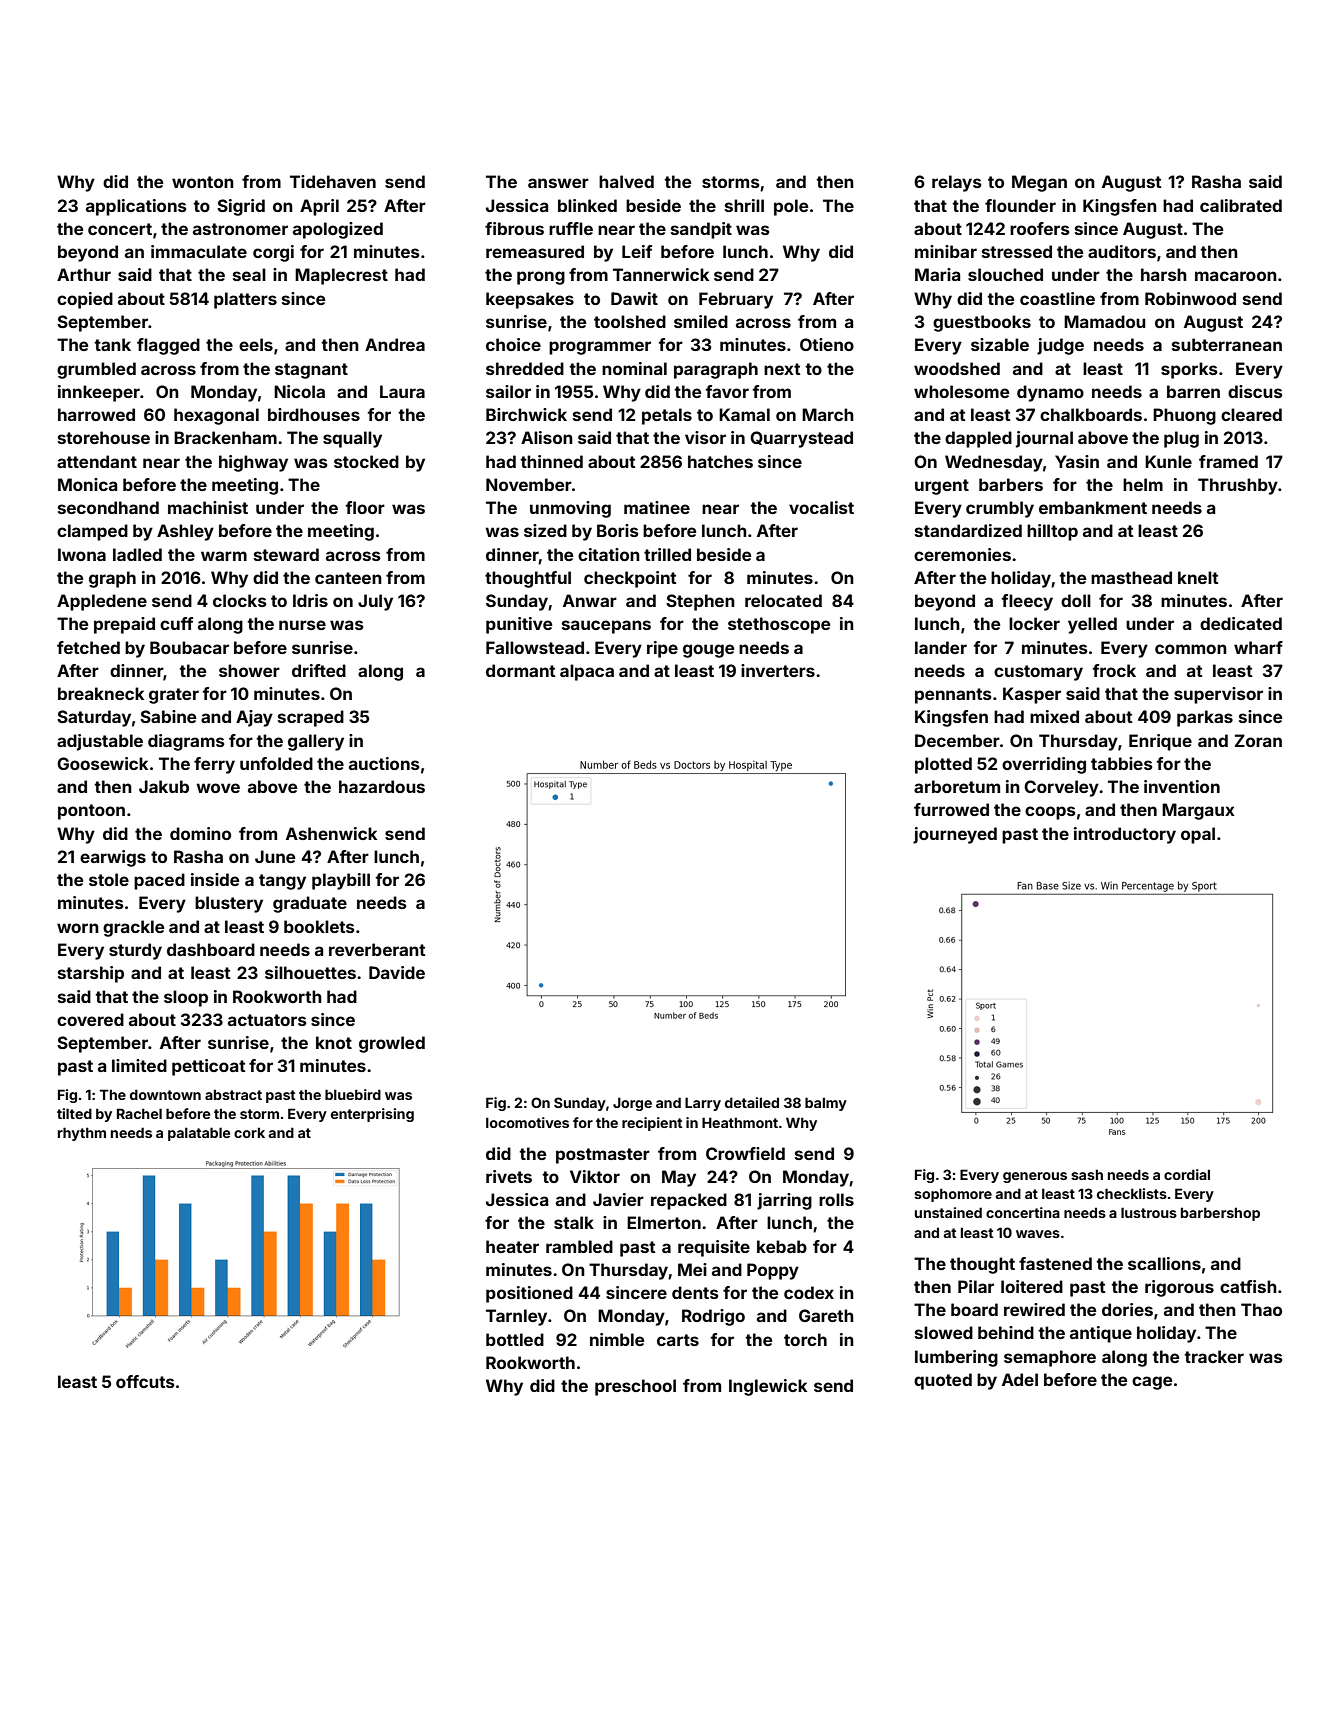 The width and height of the screenshot is (1340, 1735). What do you see at coordinates (632, 1104) in the screenshot?
I see `Jorge` at bounding box center [632, 1104].
